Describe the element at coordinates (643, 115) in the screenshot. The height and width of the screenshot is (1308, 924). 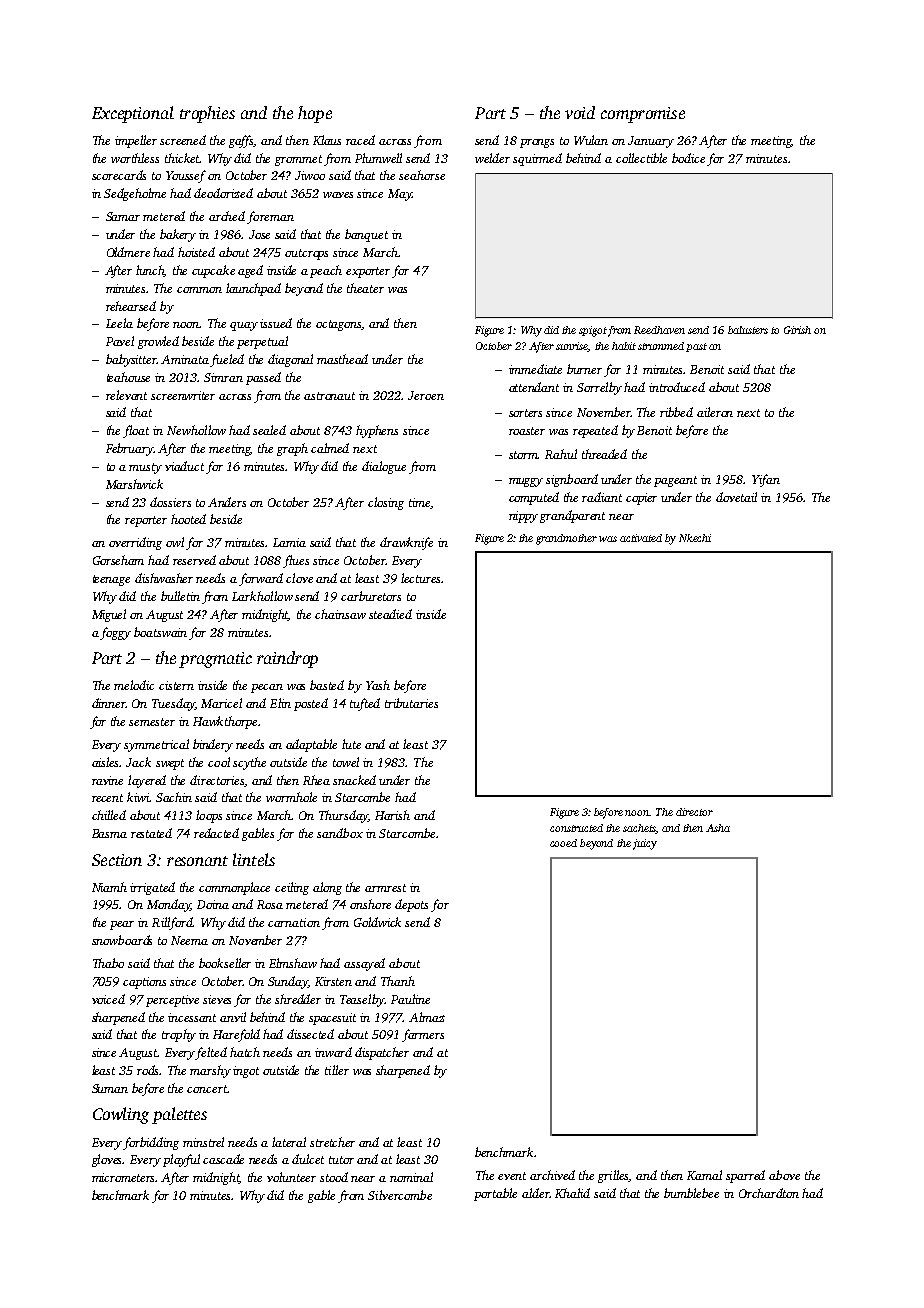
I see `compromise` at that location.
